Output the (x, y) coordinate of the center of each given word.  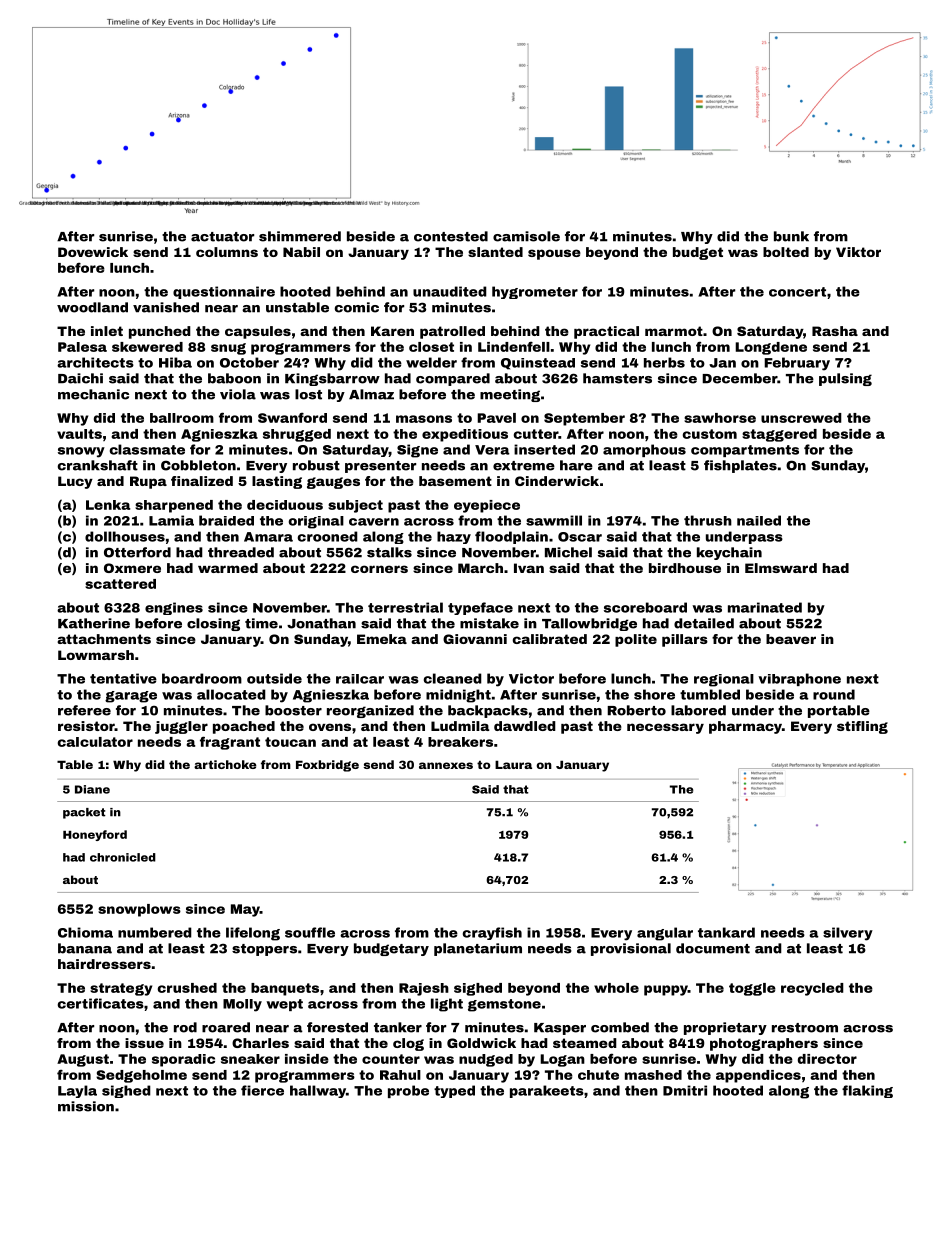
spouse (554, 254)
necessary (665, 728)
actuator (222, 237)
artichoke (225, 764)
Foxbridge (327, 766)
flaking (867, 1091)
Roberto (636, 710)
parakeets (547, 1091)
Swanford (292, 418)
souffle (310, 932)
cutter (536, 434)
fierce (262, 1090)
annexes (446, 765)
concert (797, 292)
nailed (759, 520)
